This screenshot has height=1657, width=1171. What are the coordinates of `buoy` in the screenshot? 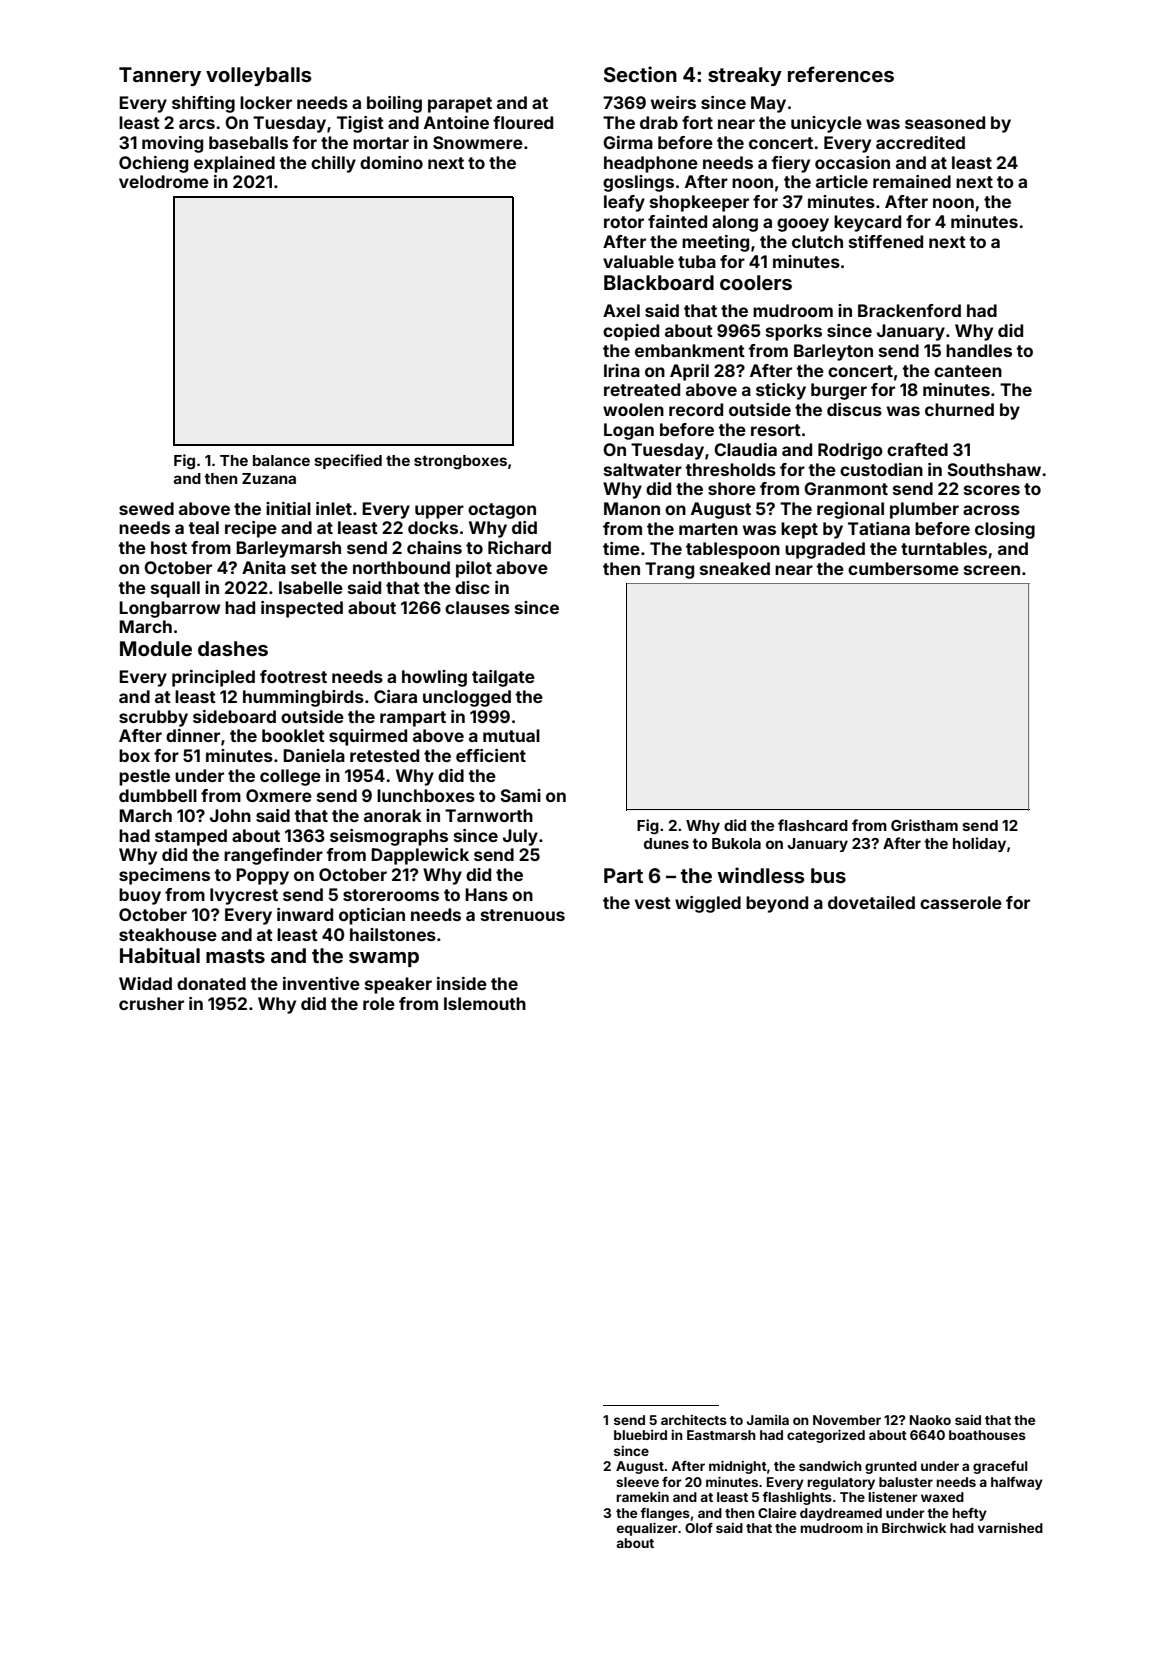 It's located at (140, 896).
